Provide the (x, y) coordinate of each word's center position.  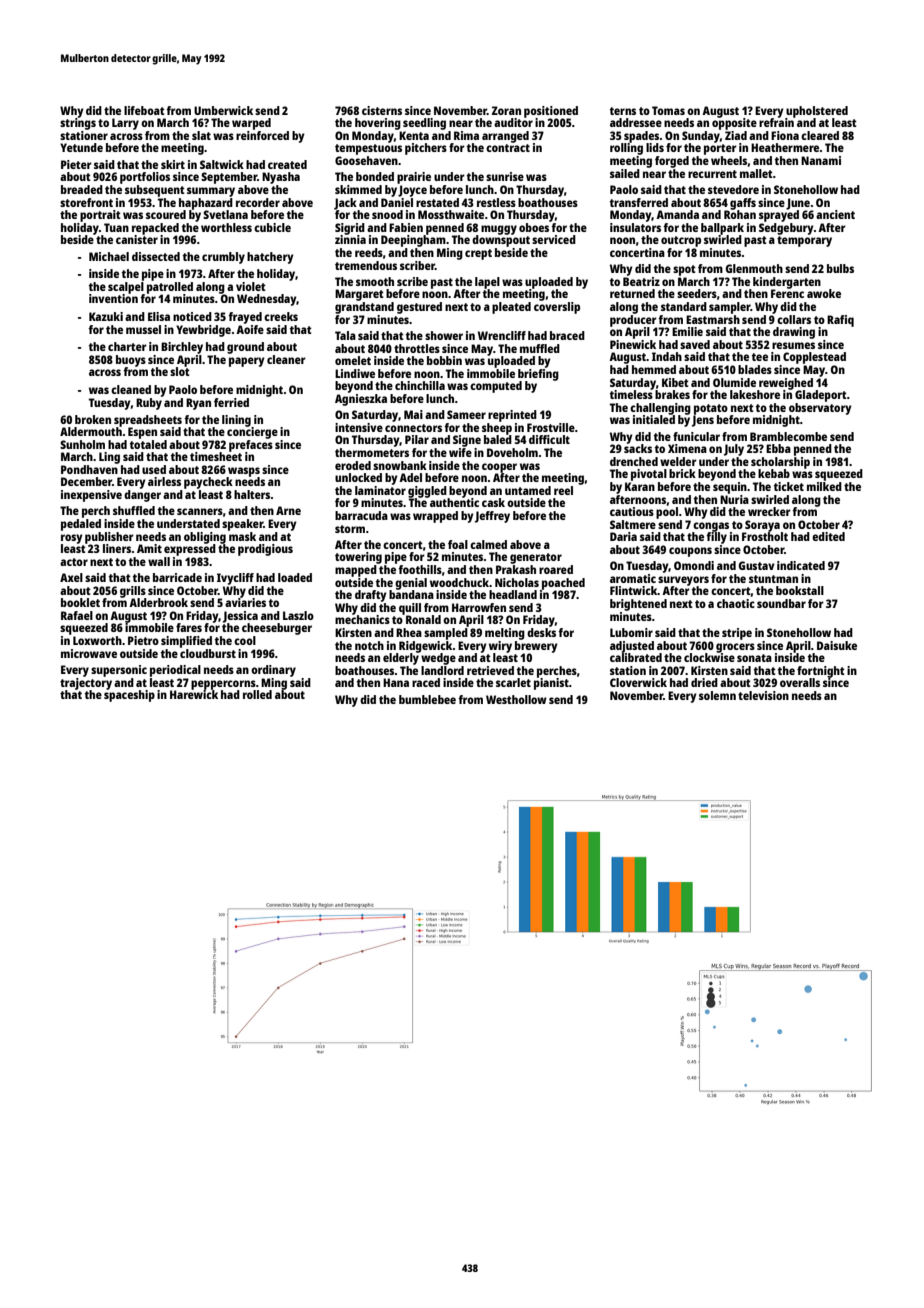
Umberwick (223, 110)
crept (478, 254)
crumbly (223, 258)
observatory (820, 409)
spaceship (129, 696)
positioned (551, 112)
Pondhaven (89, 469)
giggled (427, 492)
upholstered (817, 112)
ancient (835, 214)
